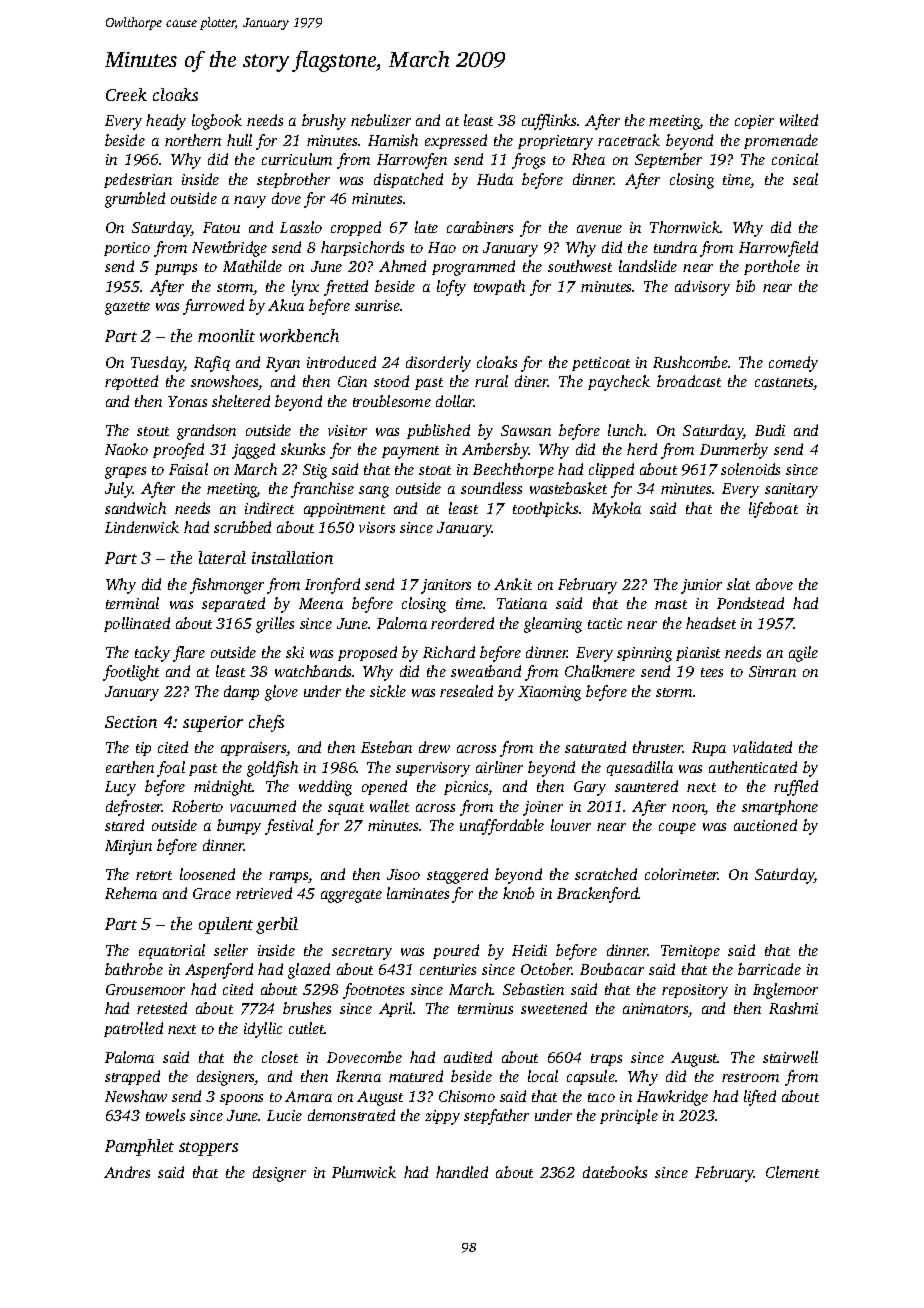 The width and height of the screenshot is (924, 1308). Describe the element at coordinates (644, 654) in the screenshot. I see `spinning` at that location.
